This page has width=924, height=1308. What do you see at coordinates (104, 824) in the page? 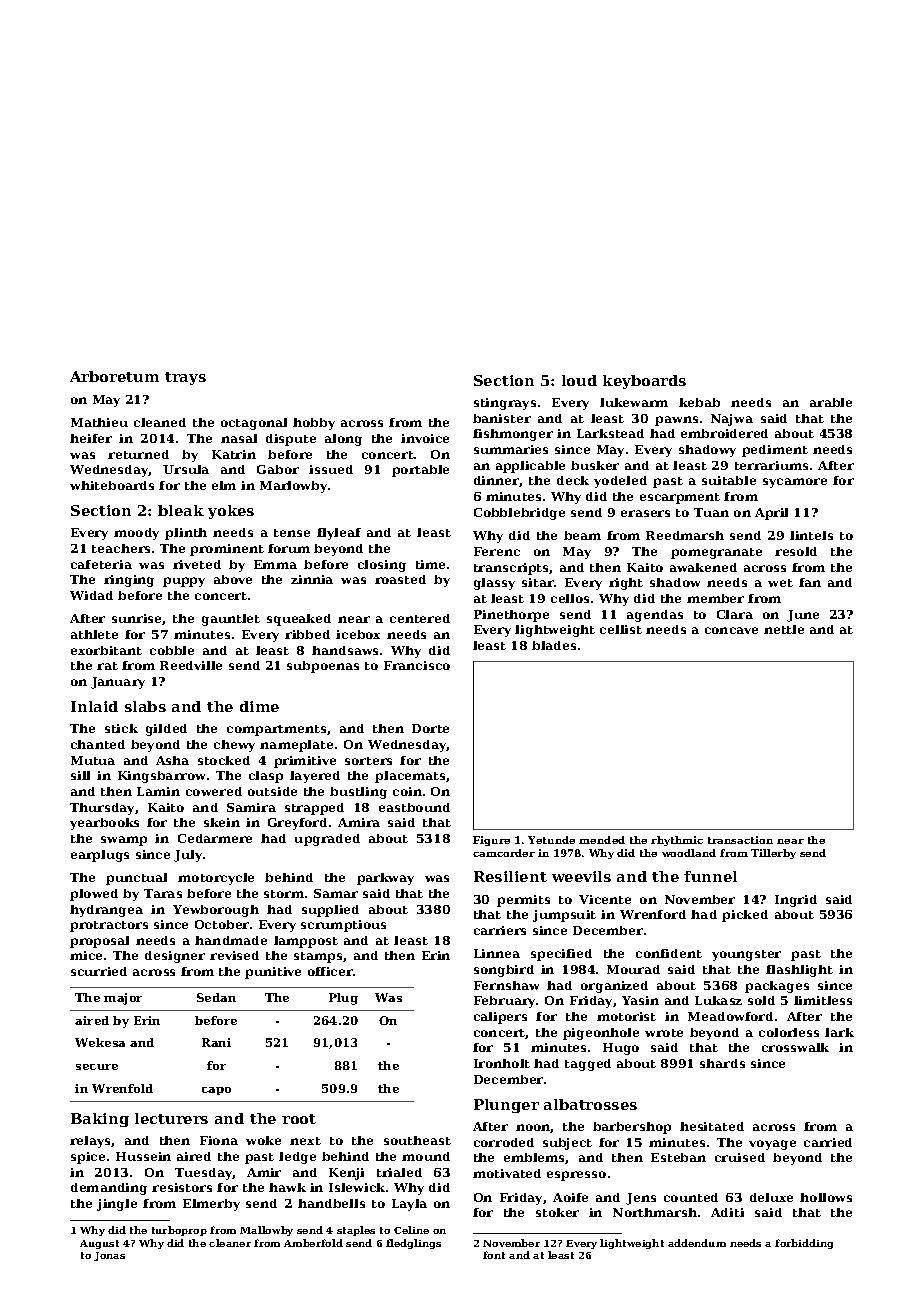
I see `yearbooks` at bounding box center [104, 824].
